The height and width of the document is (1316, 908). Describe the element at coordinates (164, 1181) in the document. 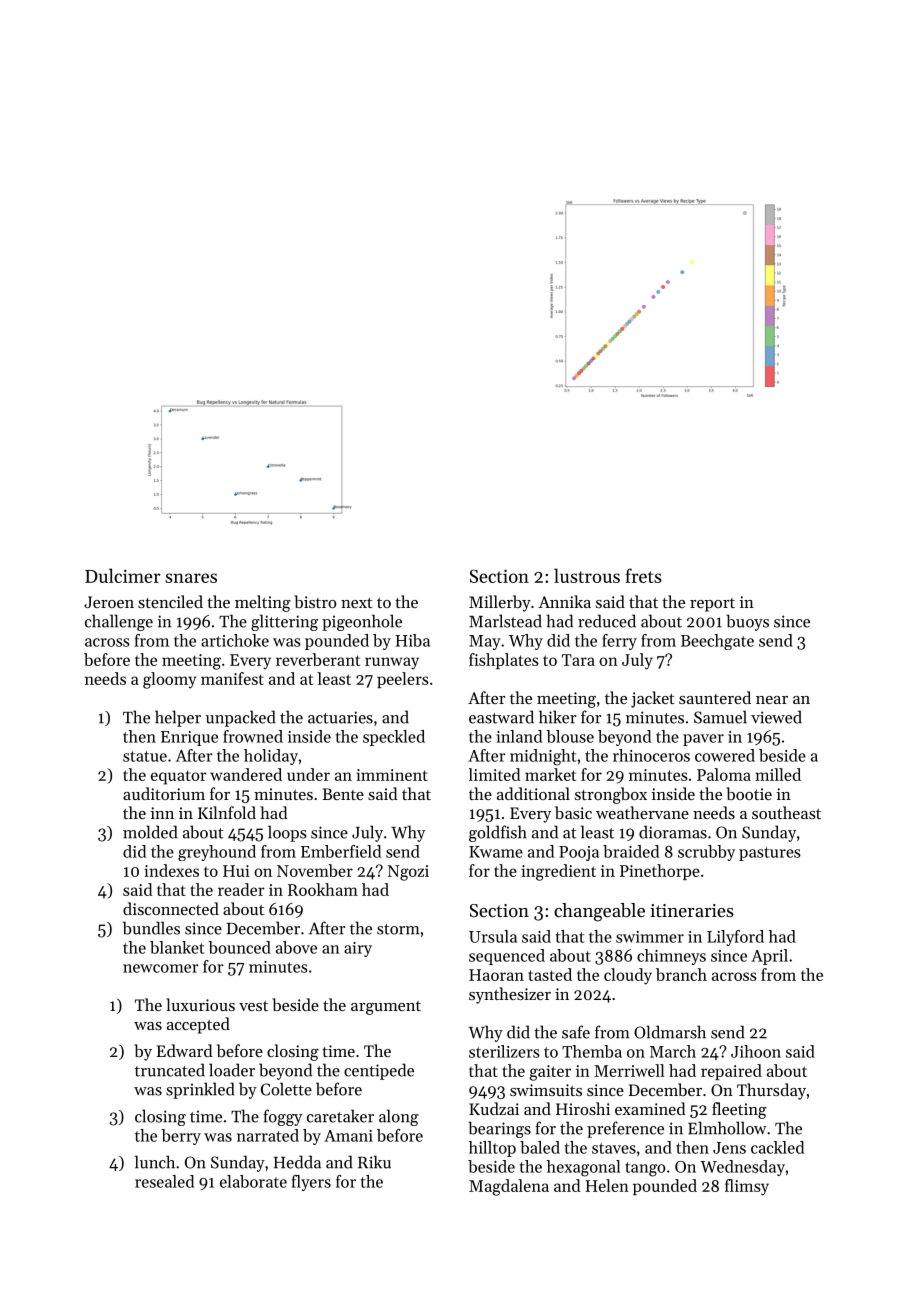

I see `resealed` at that location.
